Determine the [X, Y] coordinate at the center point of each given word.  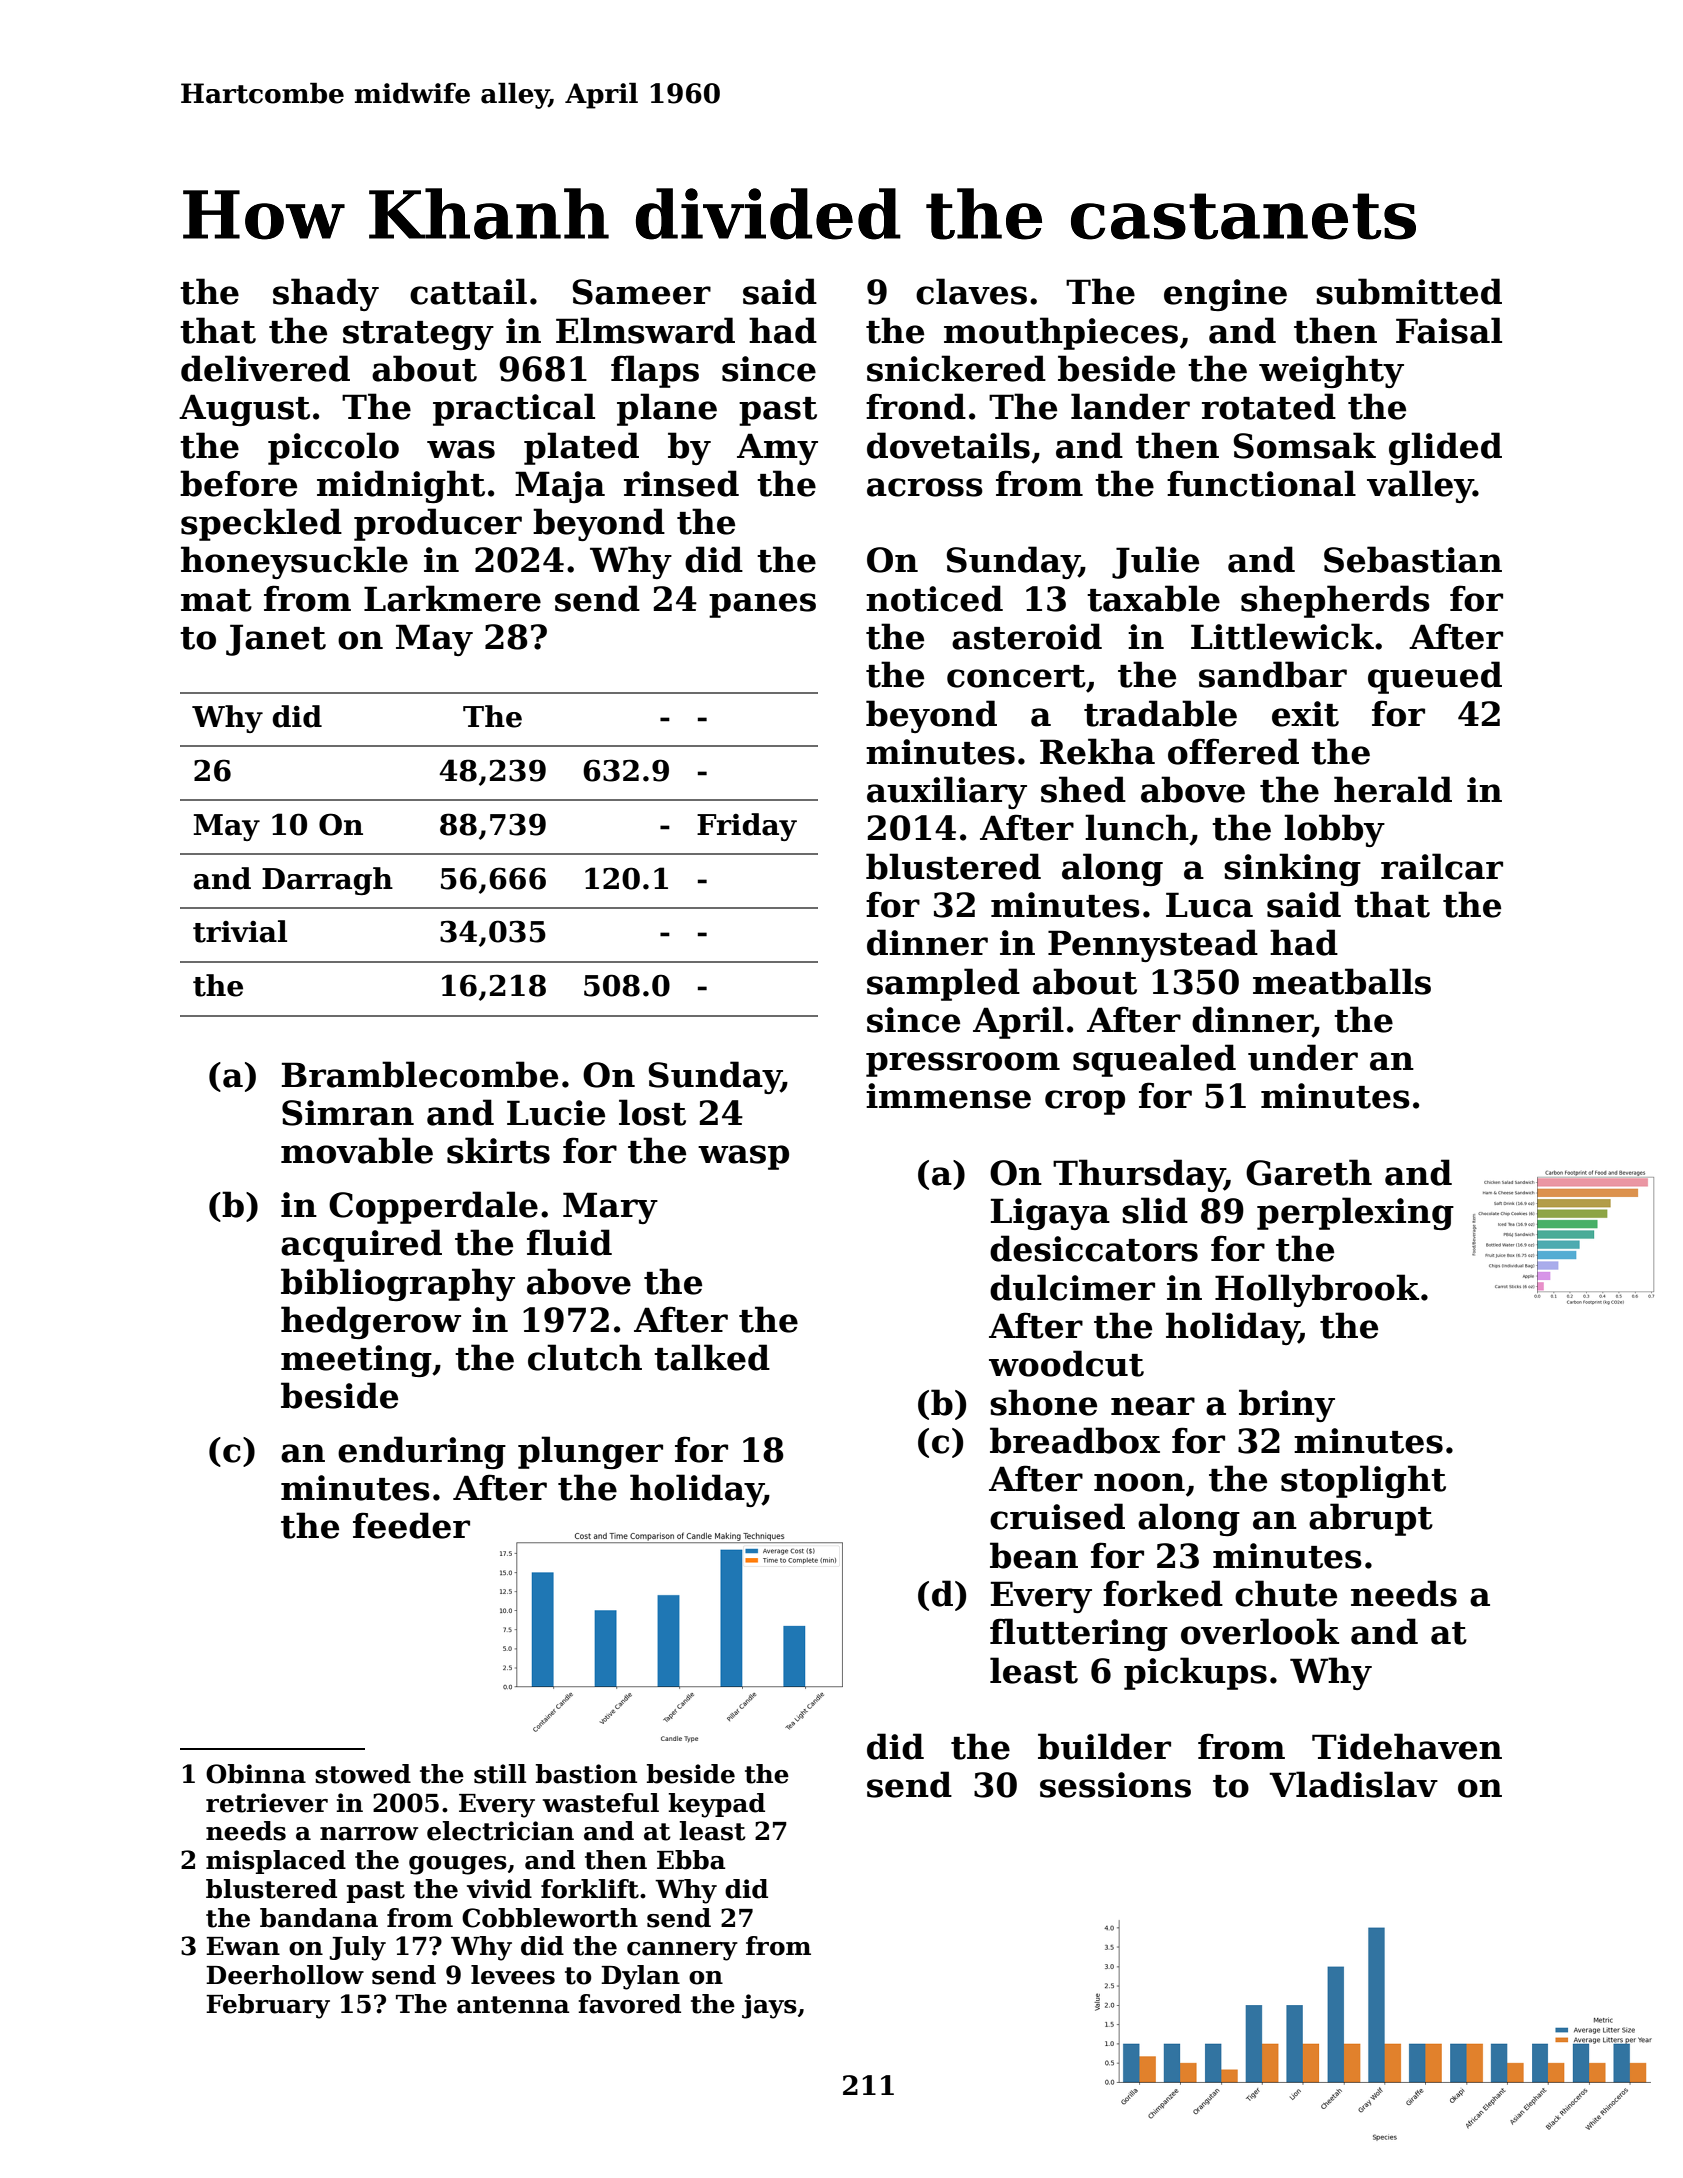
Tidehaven [1407, 1746]
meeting [356, 1361]
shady [326, 294]
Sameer [642, 292]
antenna [513, 2005]
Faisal [1449, 330]
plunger [590, 1452]
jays [769, 2006]
